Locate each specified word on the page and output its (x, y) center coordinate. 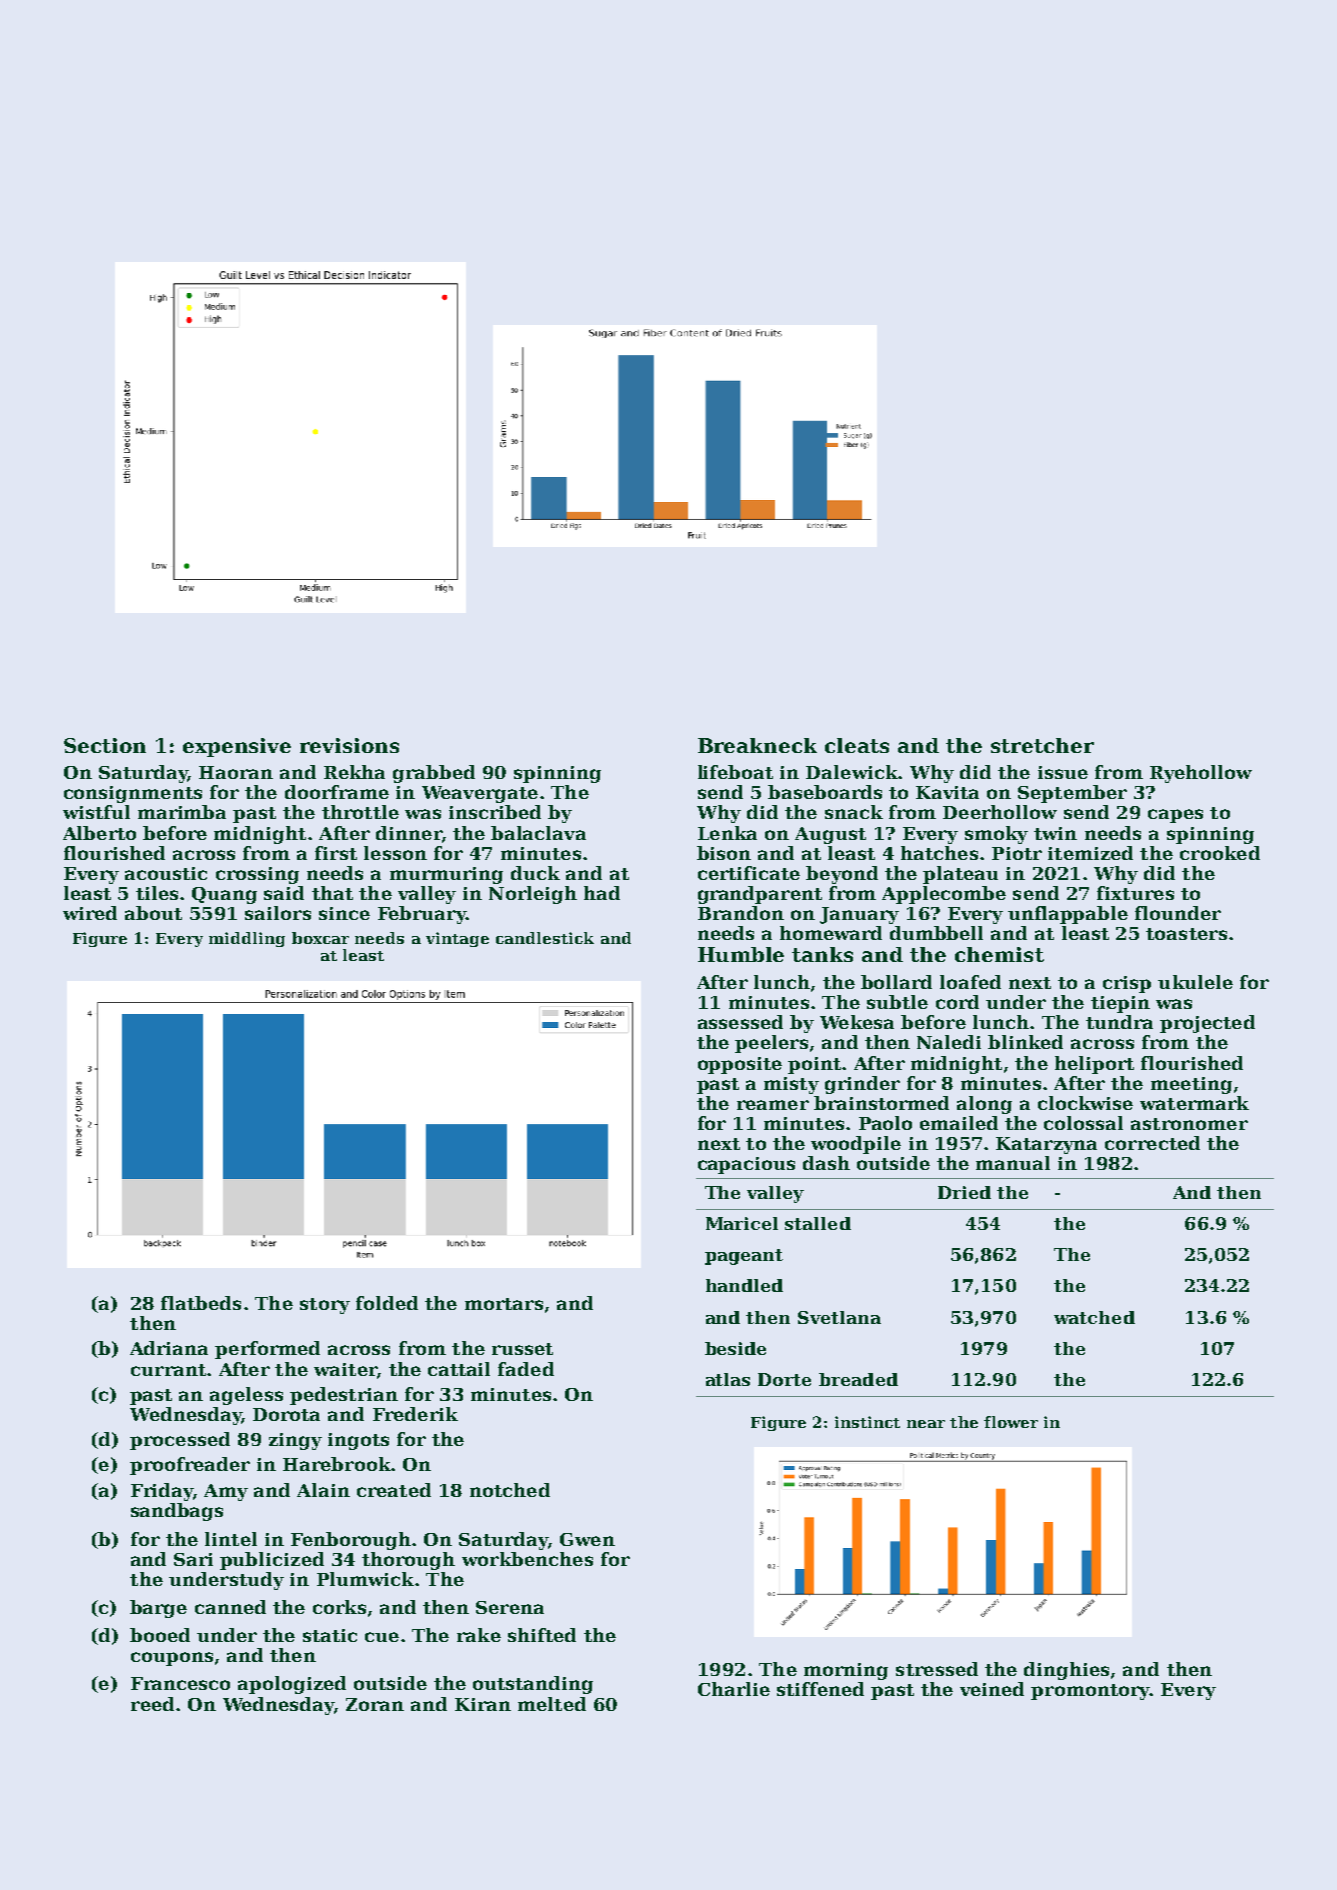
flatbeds (201, 1303)
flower (1011, 1422)
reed (152, 1704)
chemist (999, 954)
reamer (773, 1105)
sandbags (177, 1512)
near (926, 1424)
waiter (345, 1369)
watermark (1194, 1103)
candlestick (545, 938)
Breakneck (757, 745)
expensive (237, 747)
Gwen (587, 1539)
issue (1063, 772)
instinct (867, 1422)
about (153, 913)
